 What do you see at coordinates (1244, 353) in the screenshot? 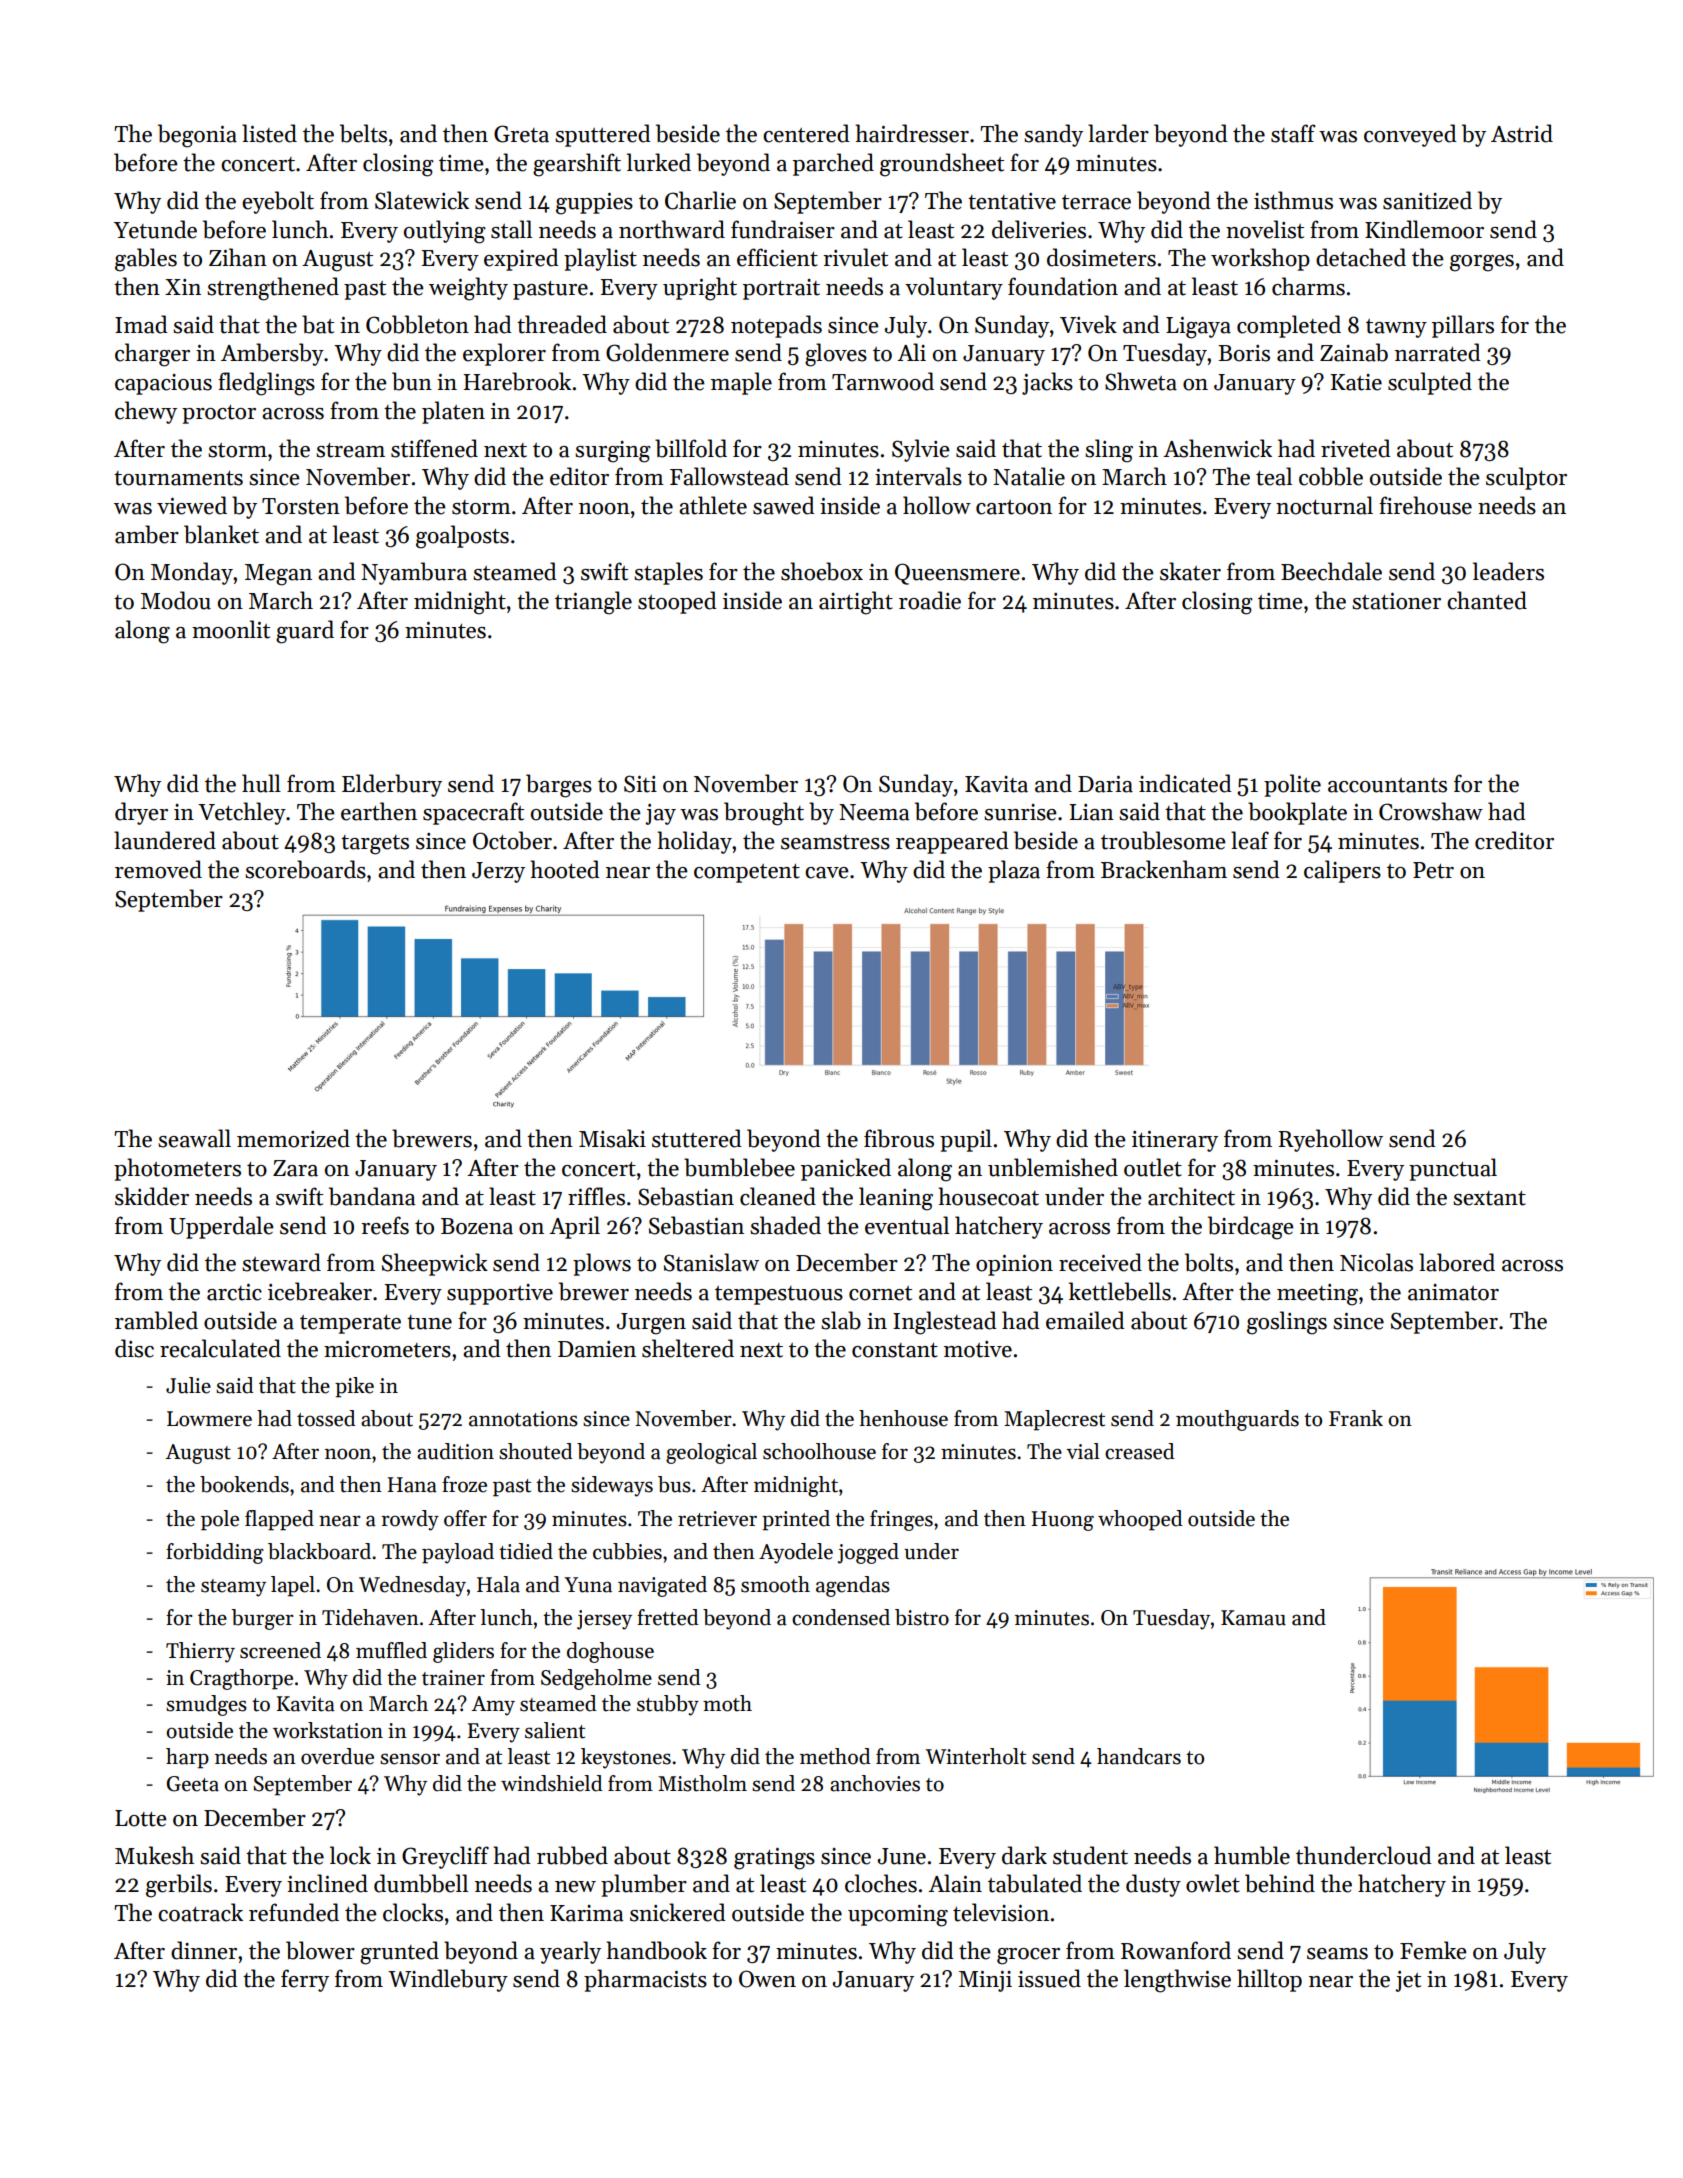
I see `Boris` at bounding box center [1244, 353].
